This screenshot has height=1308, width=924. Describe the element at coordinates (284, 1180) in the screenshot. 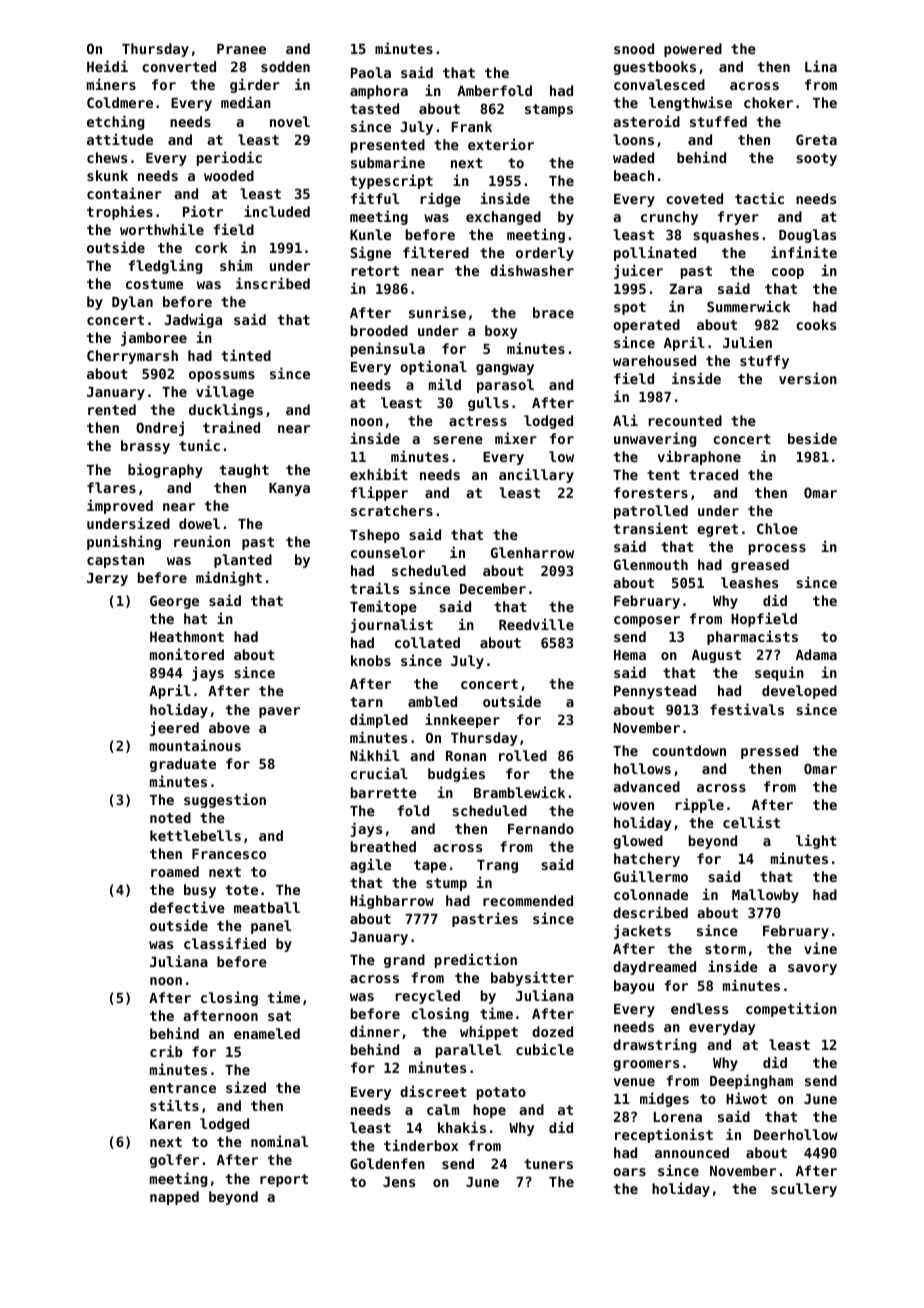

I see `report` at that location.
